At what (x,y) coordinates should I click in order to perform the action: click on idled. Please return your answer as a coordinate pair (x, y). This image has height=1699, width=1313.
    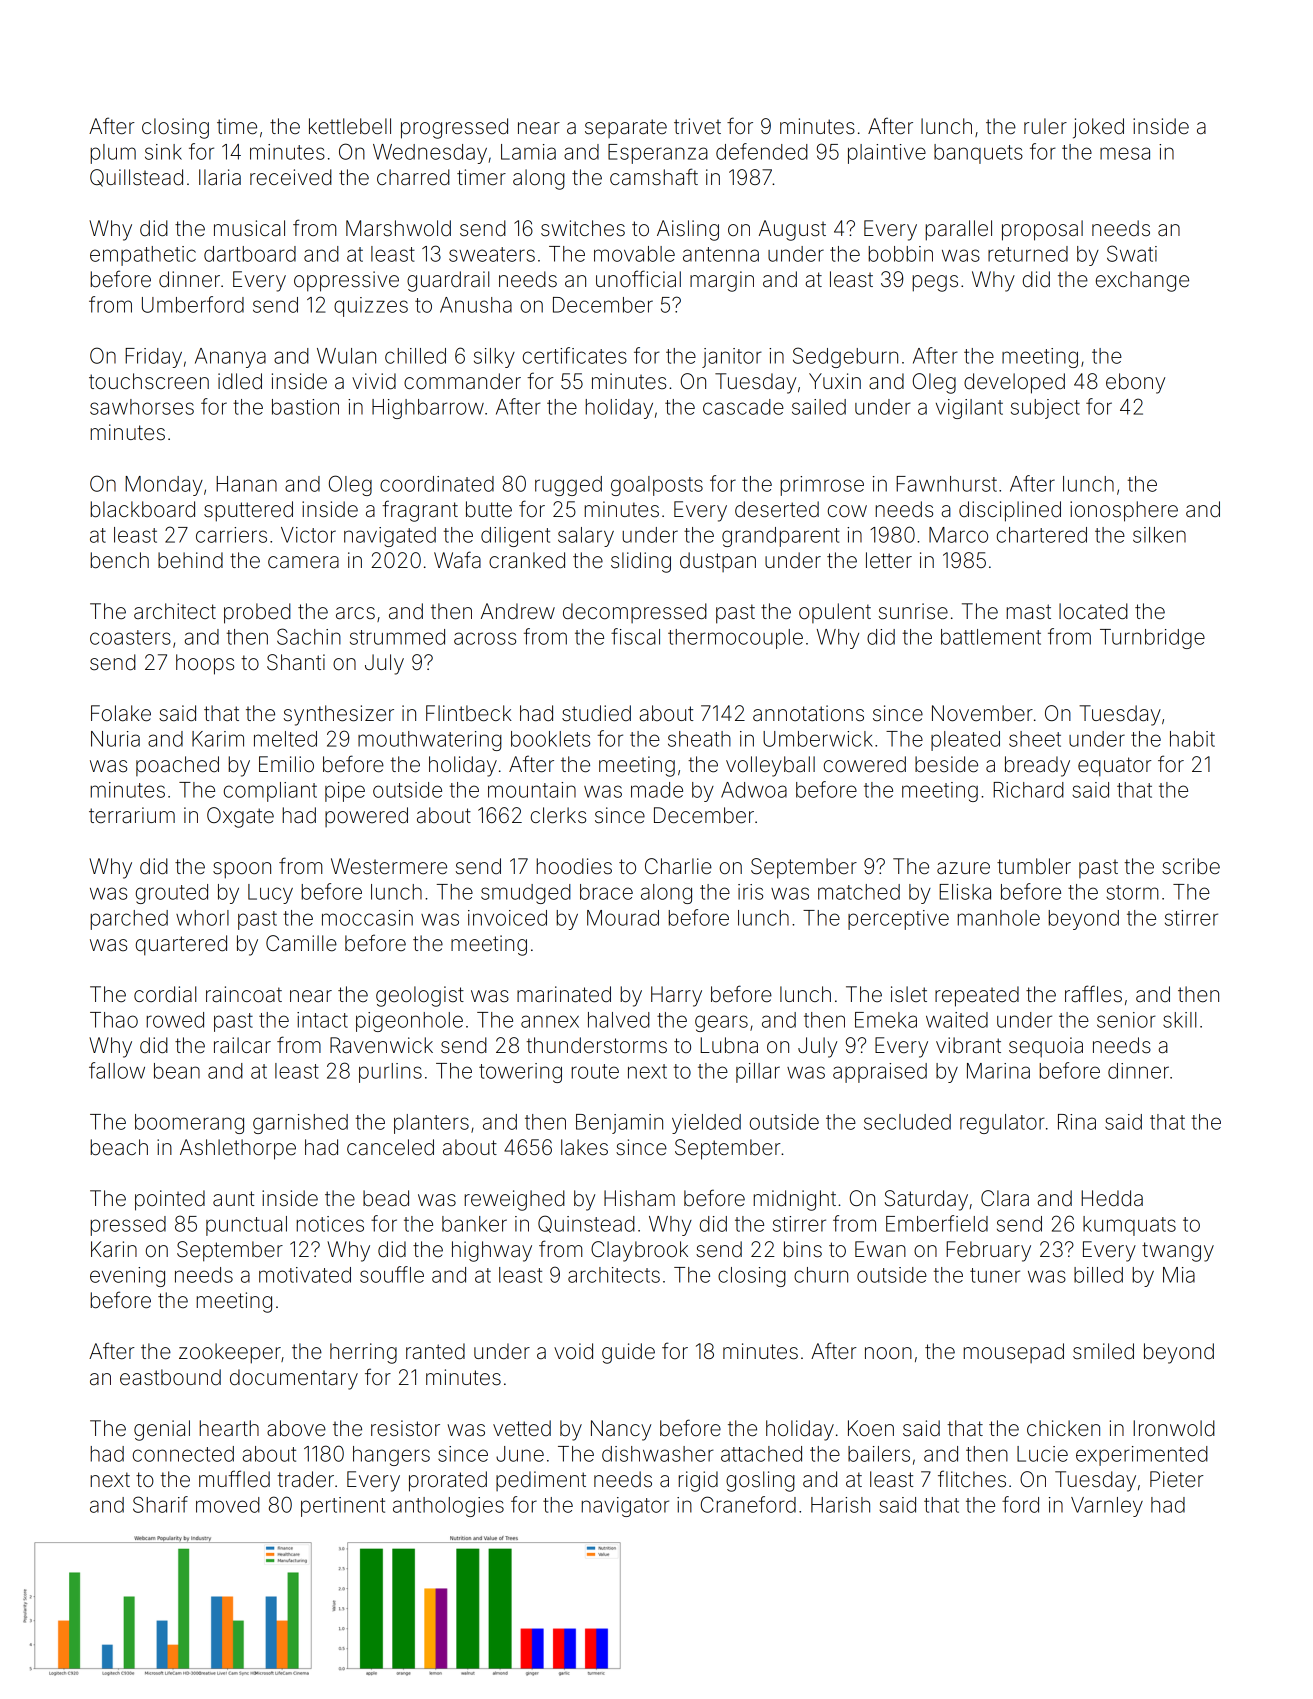
    Looking at the image, I should click on (240, 381).
